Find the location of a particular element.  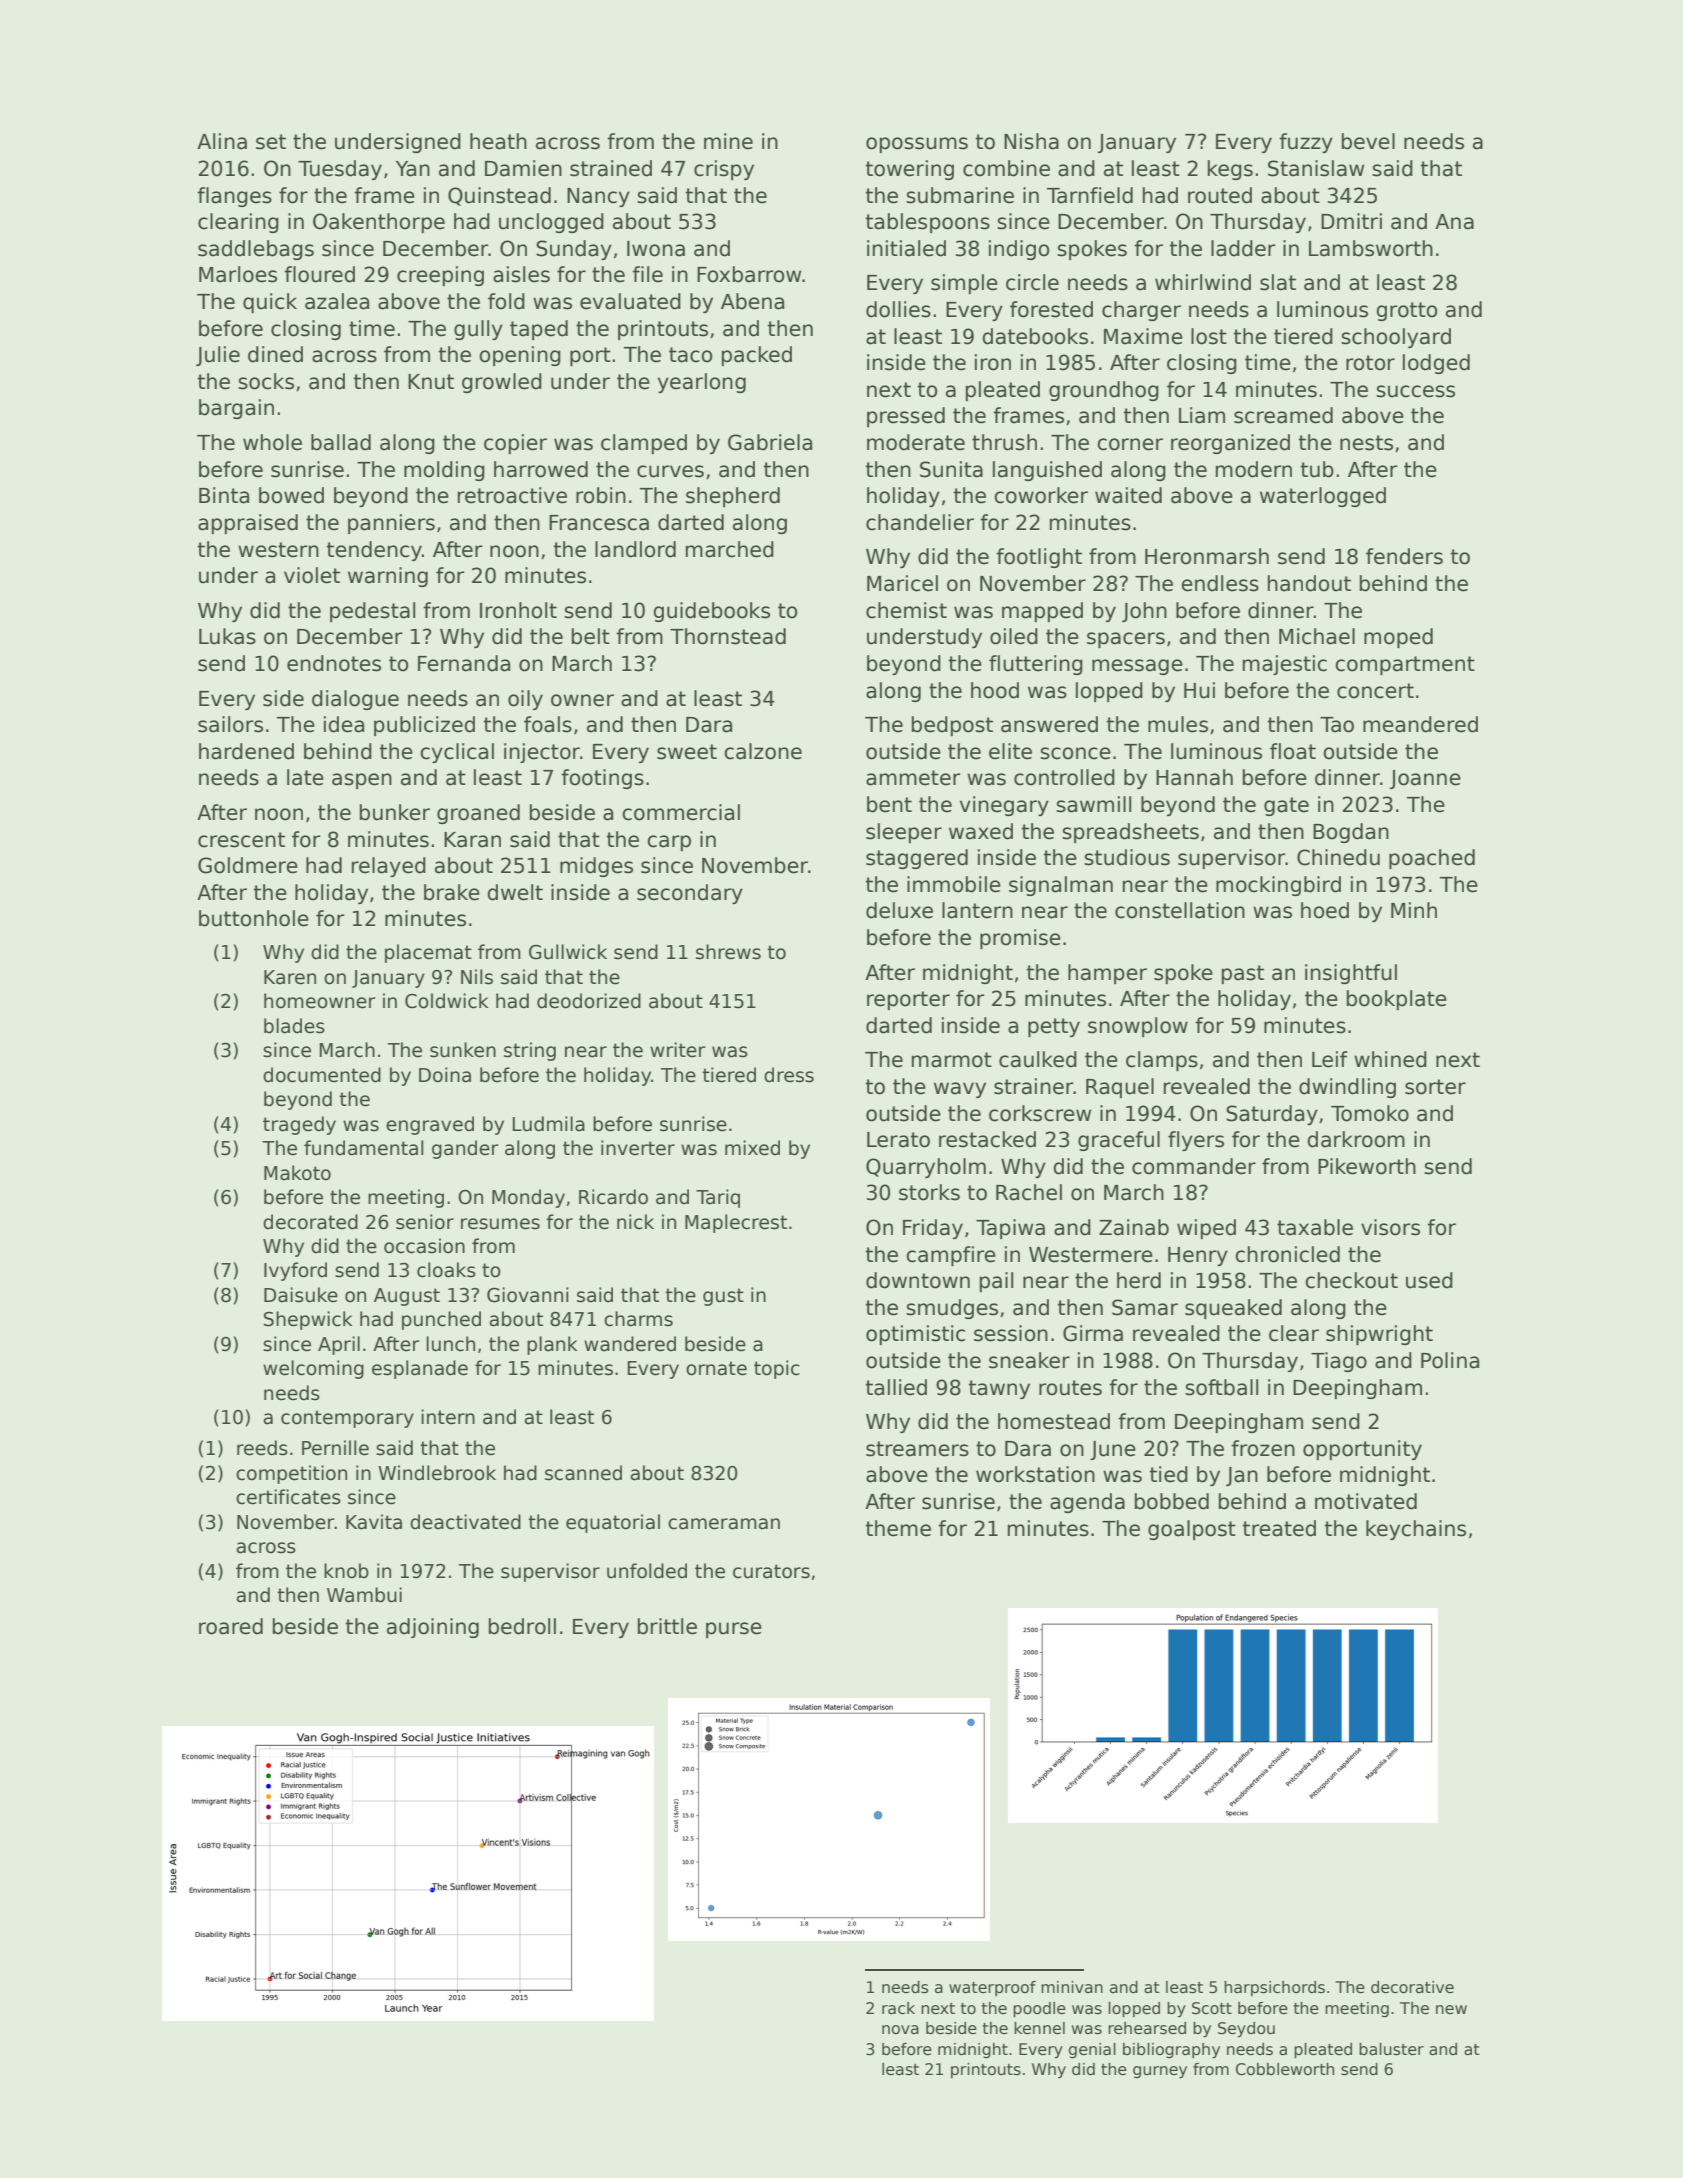

pressed is located at coordinates (906, 417).
